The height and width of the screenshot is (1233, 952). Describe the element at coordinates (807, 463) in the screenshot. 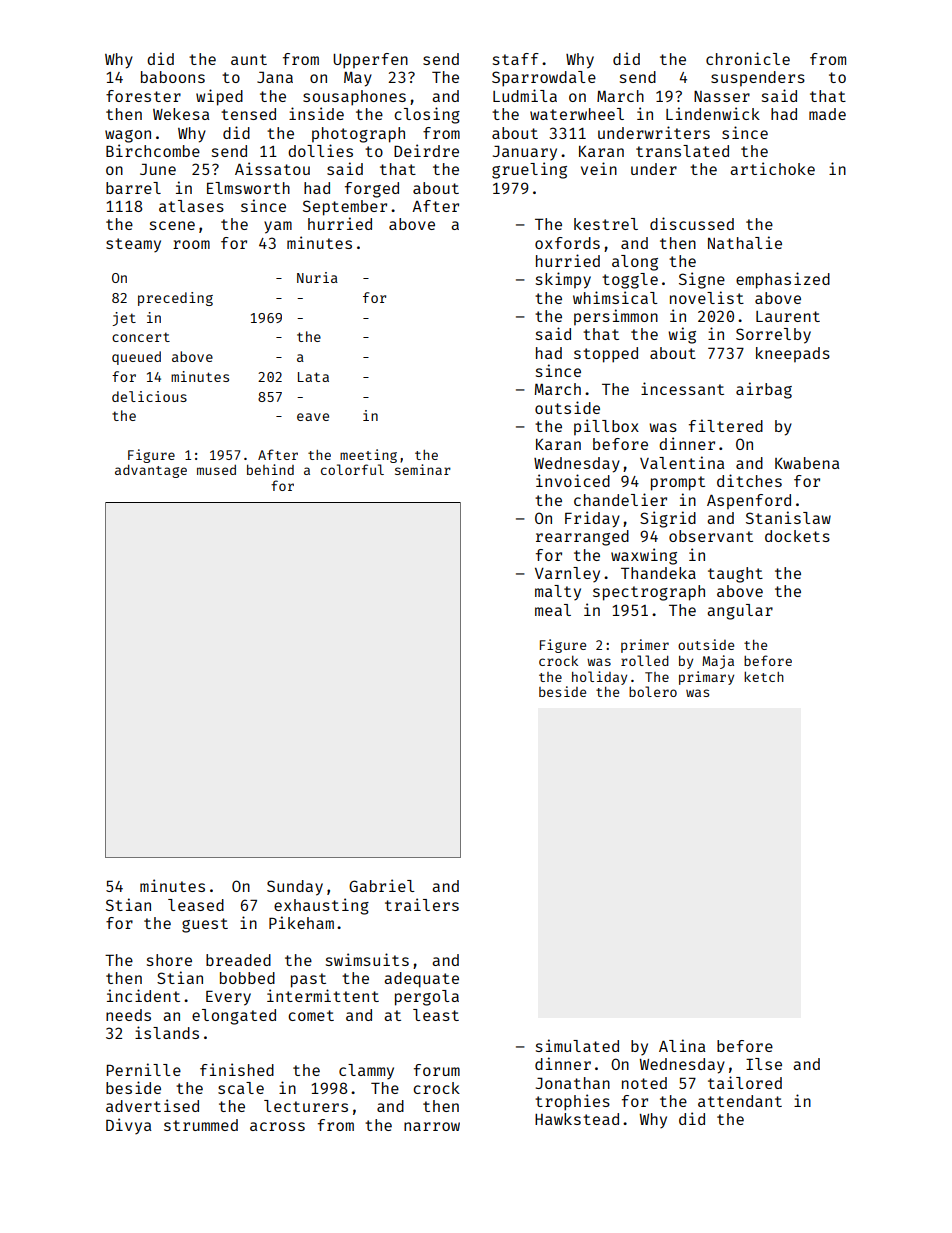

I see `Kwabena` at that location.
